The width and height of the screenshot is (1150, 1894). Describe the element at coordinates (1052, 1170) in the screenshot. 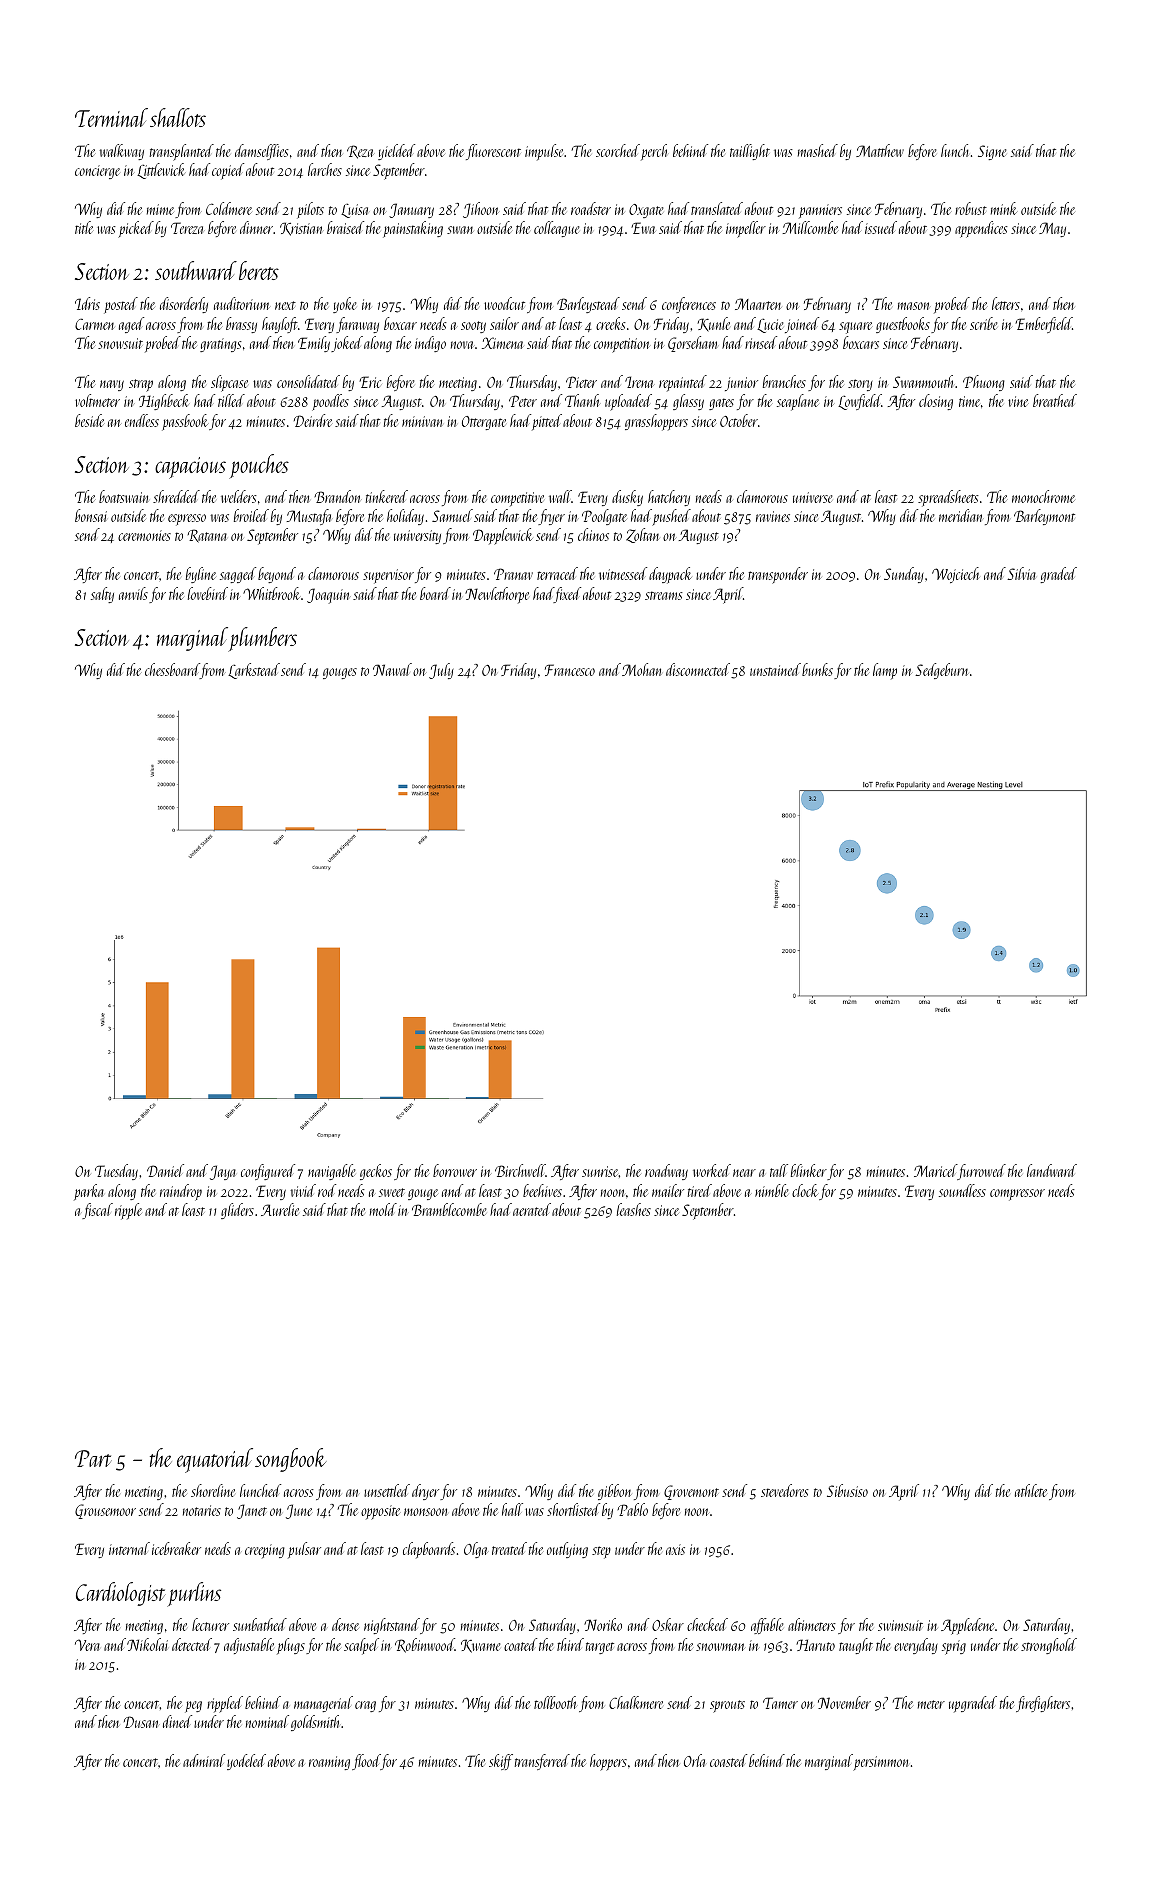

I see `landward` at that location.
